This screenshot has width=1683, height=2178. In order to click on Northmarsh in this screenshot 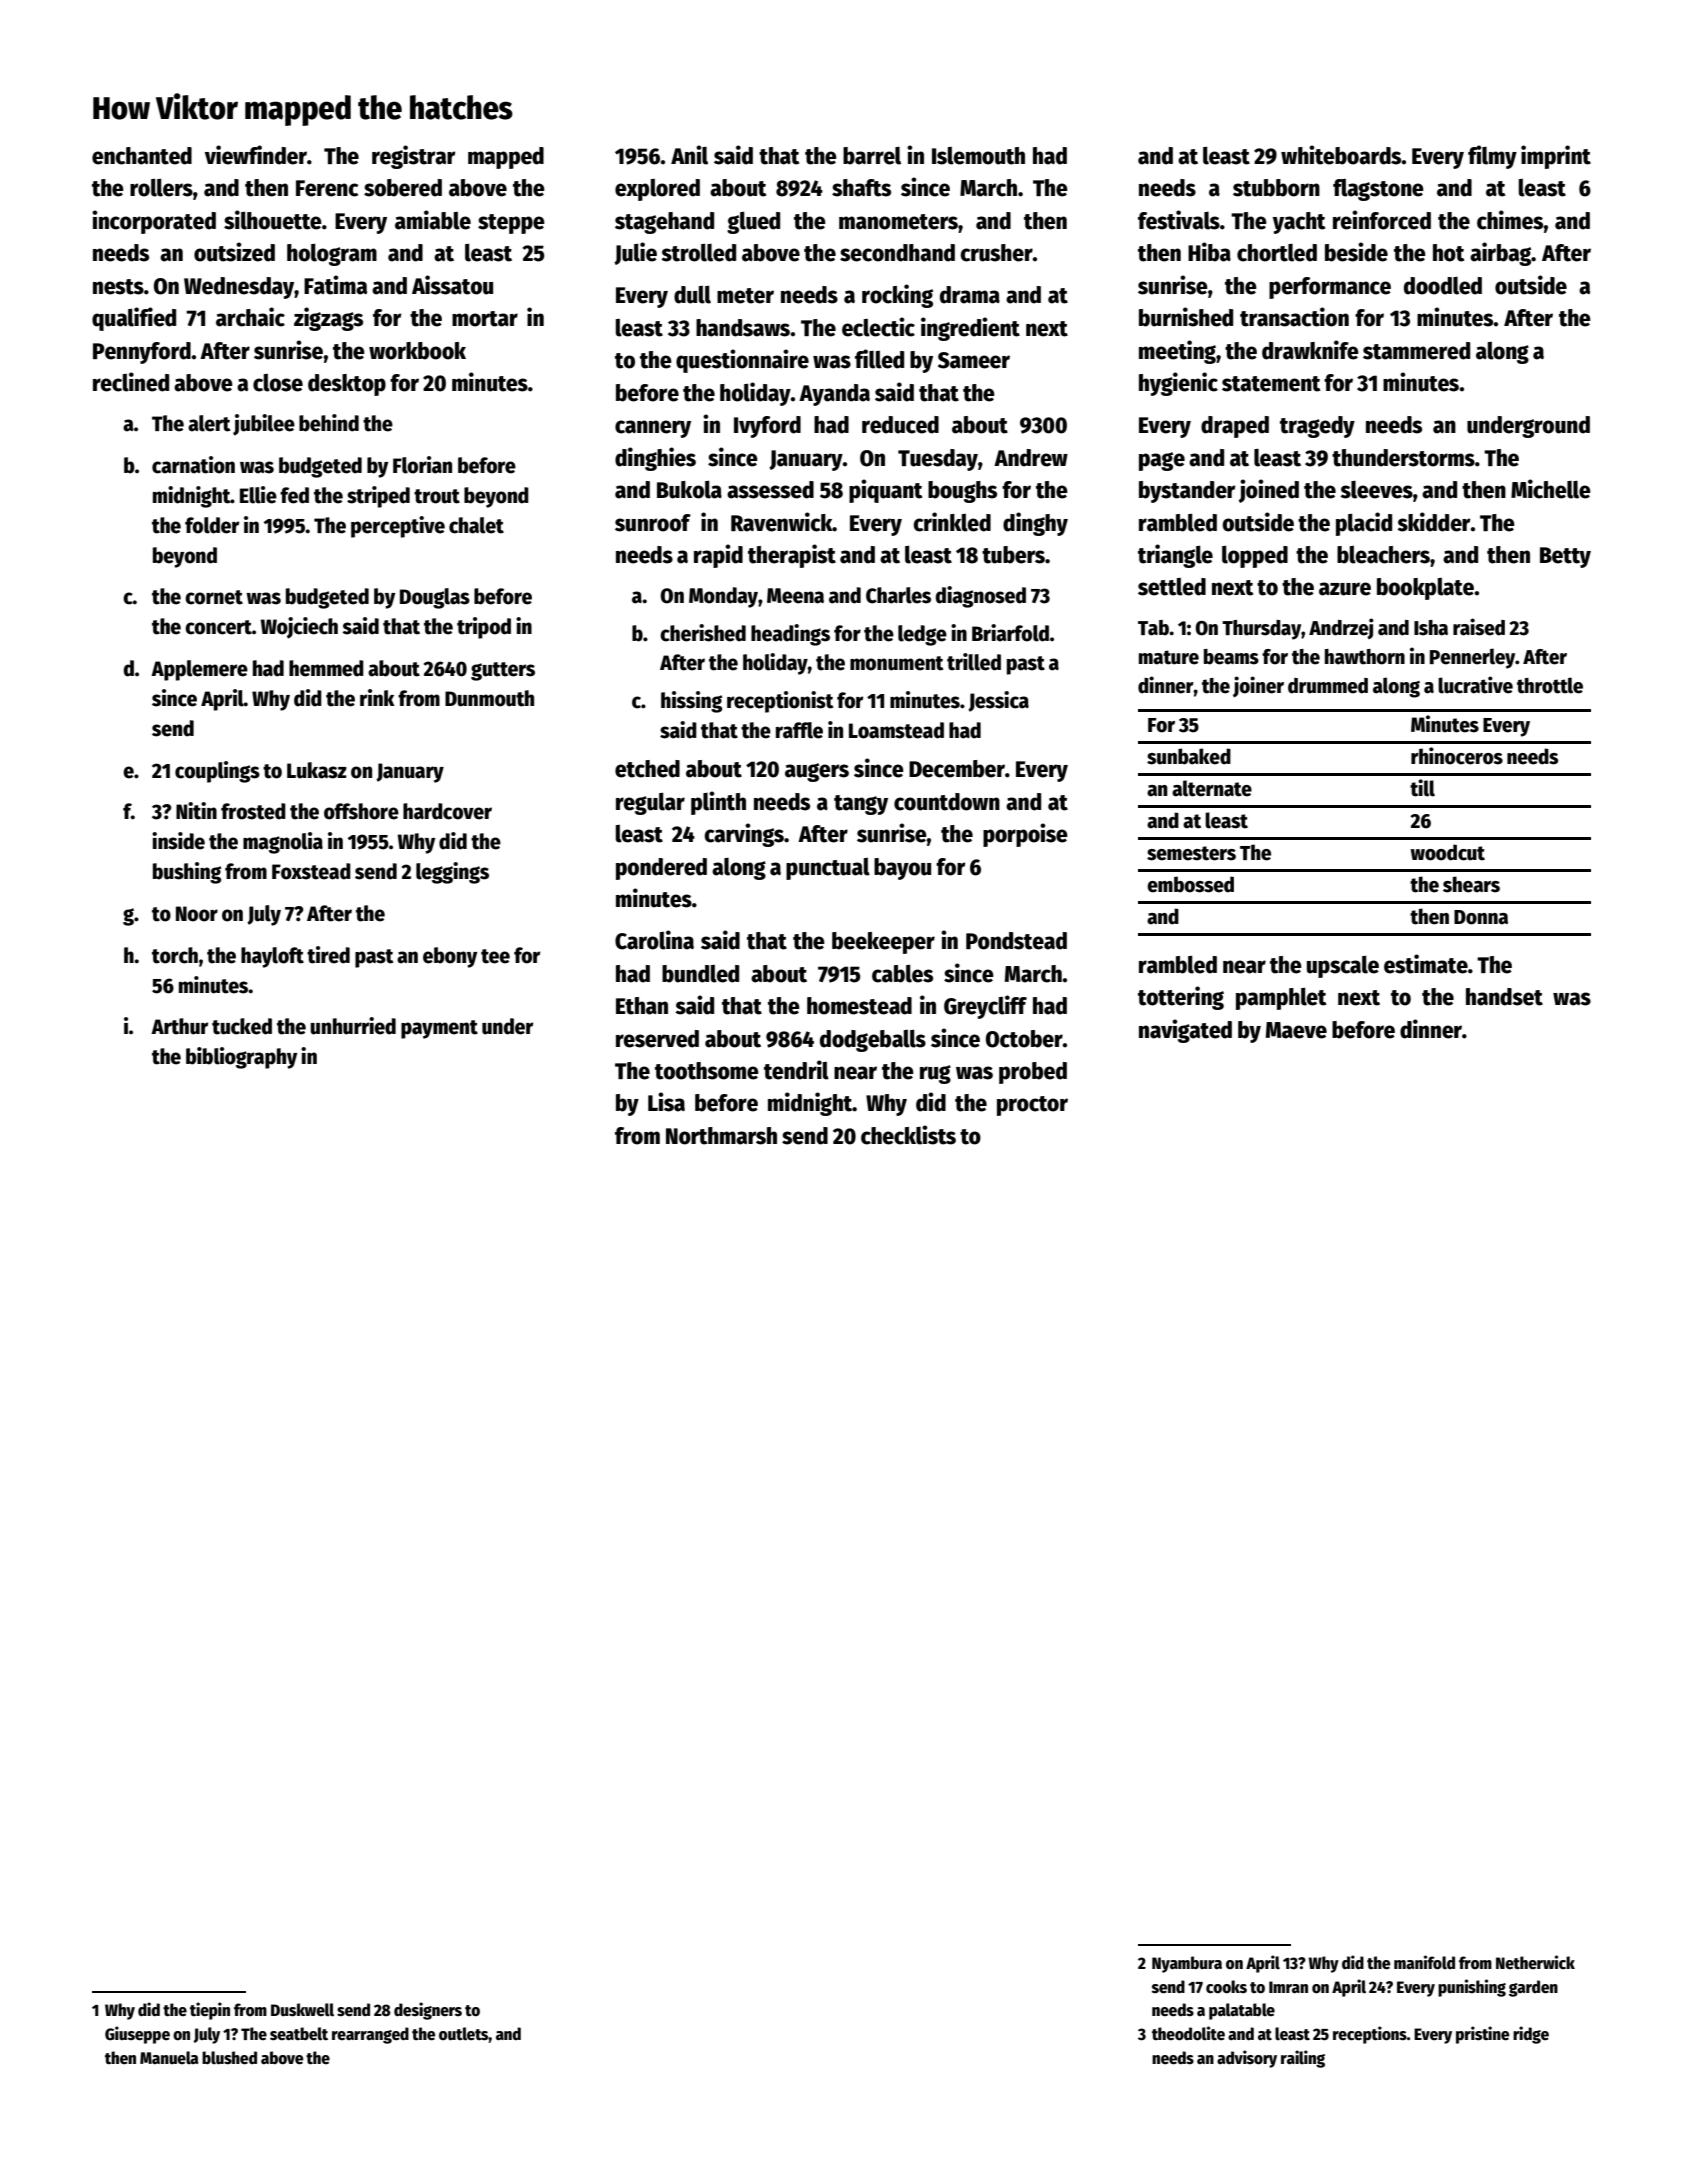, I will do `click(721, 1136)`.
